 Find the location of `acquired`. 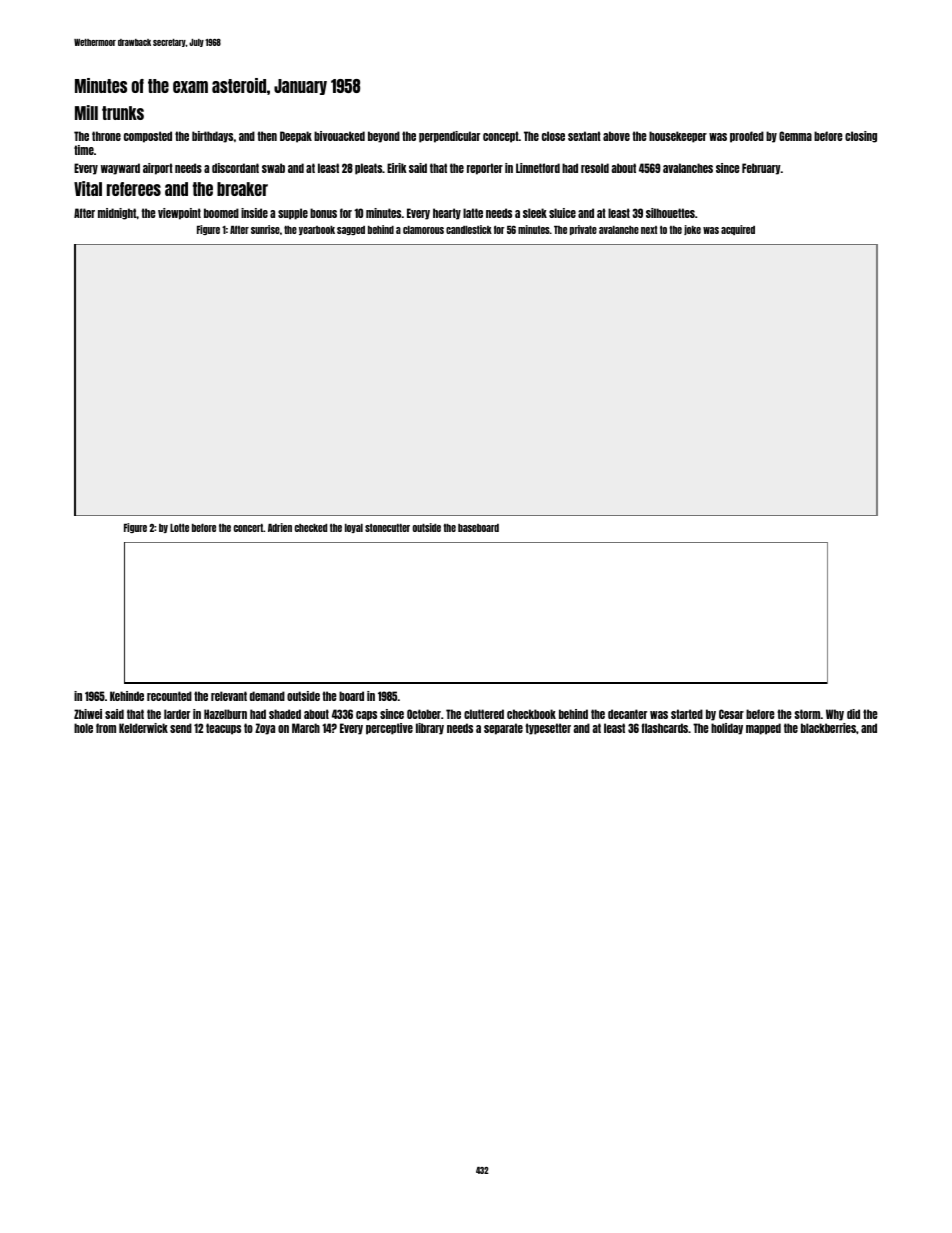

acquired is located at coordinates (738, 230).
